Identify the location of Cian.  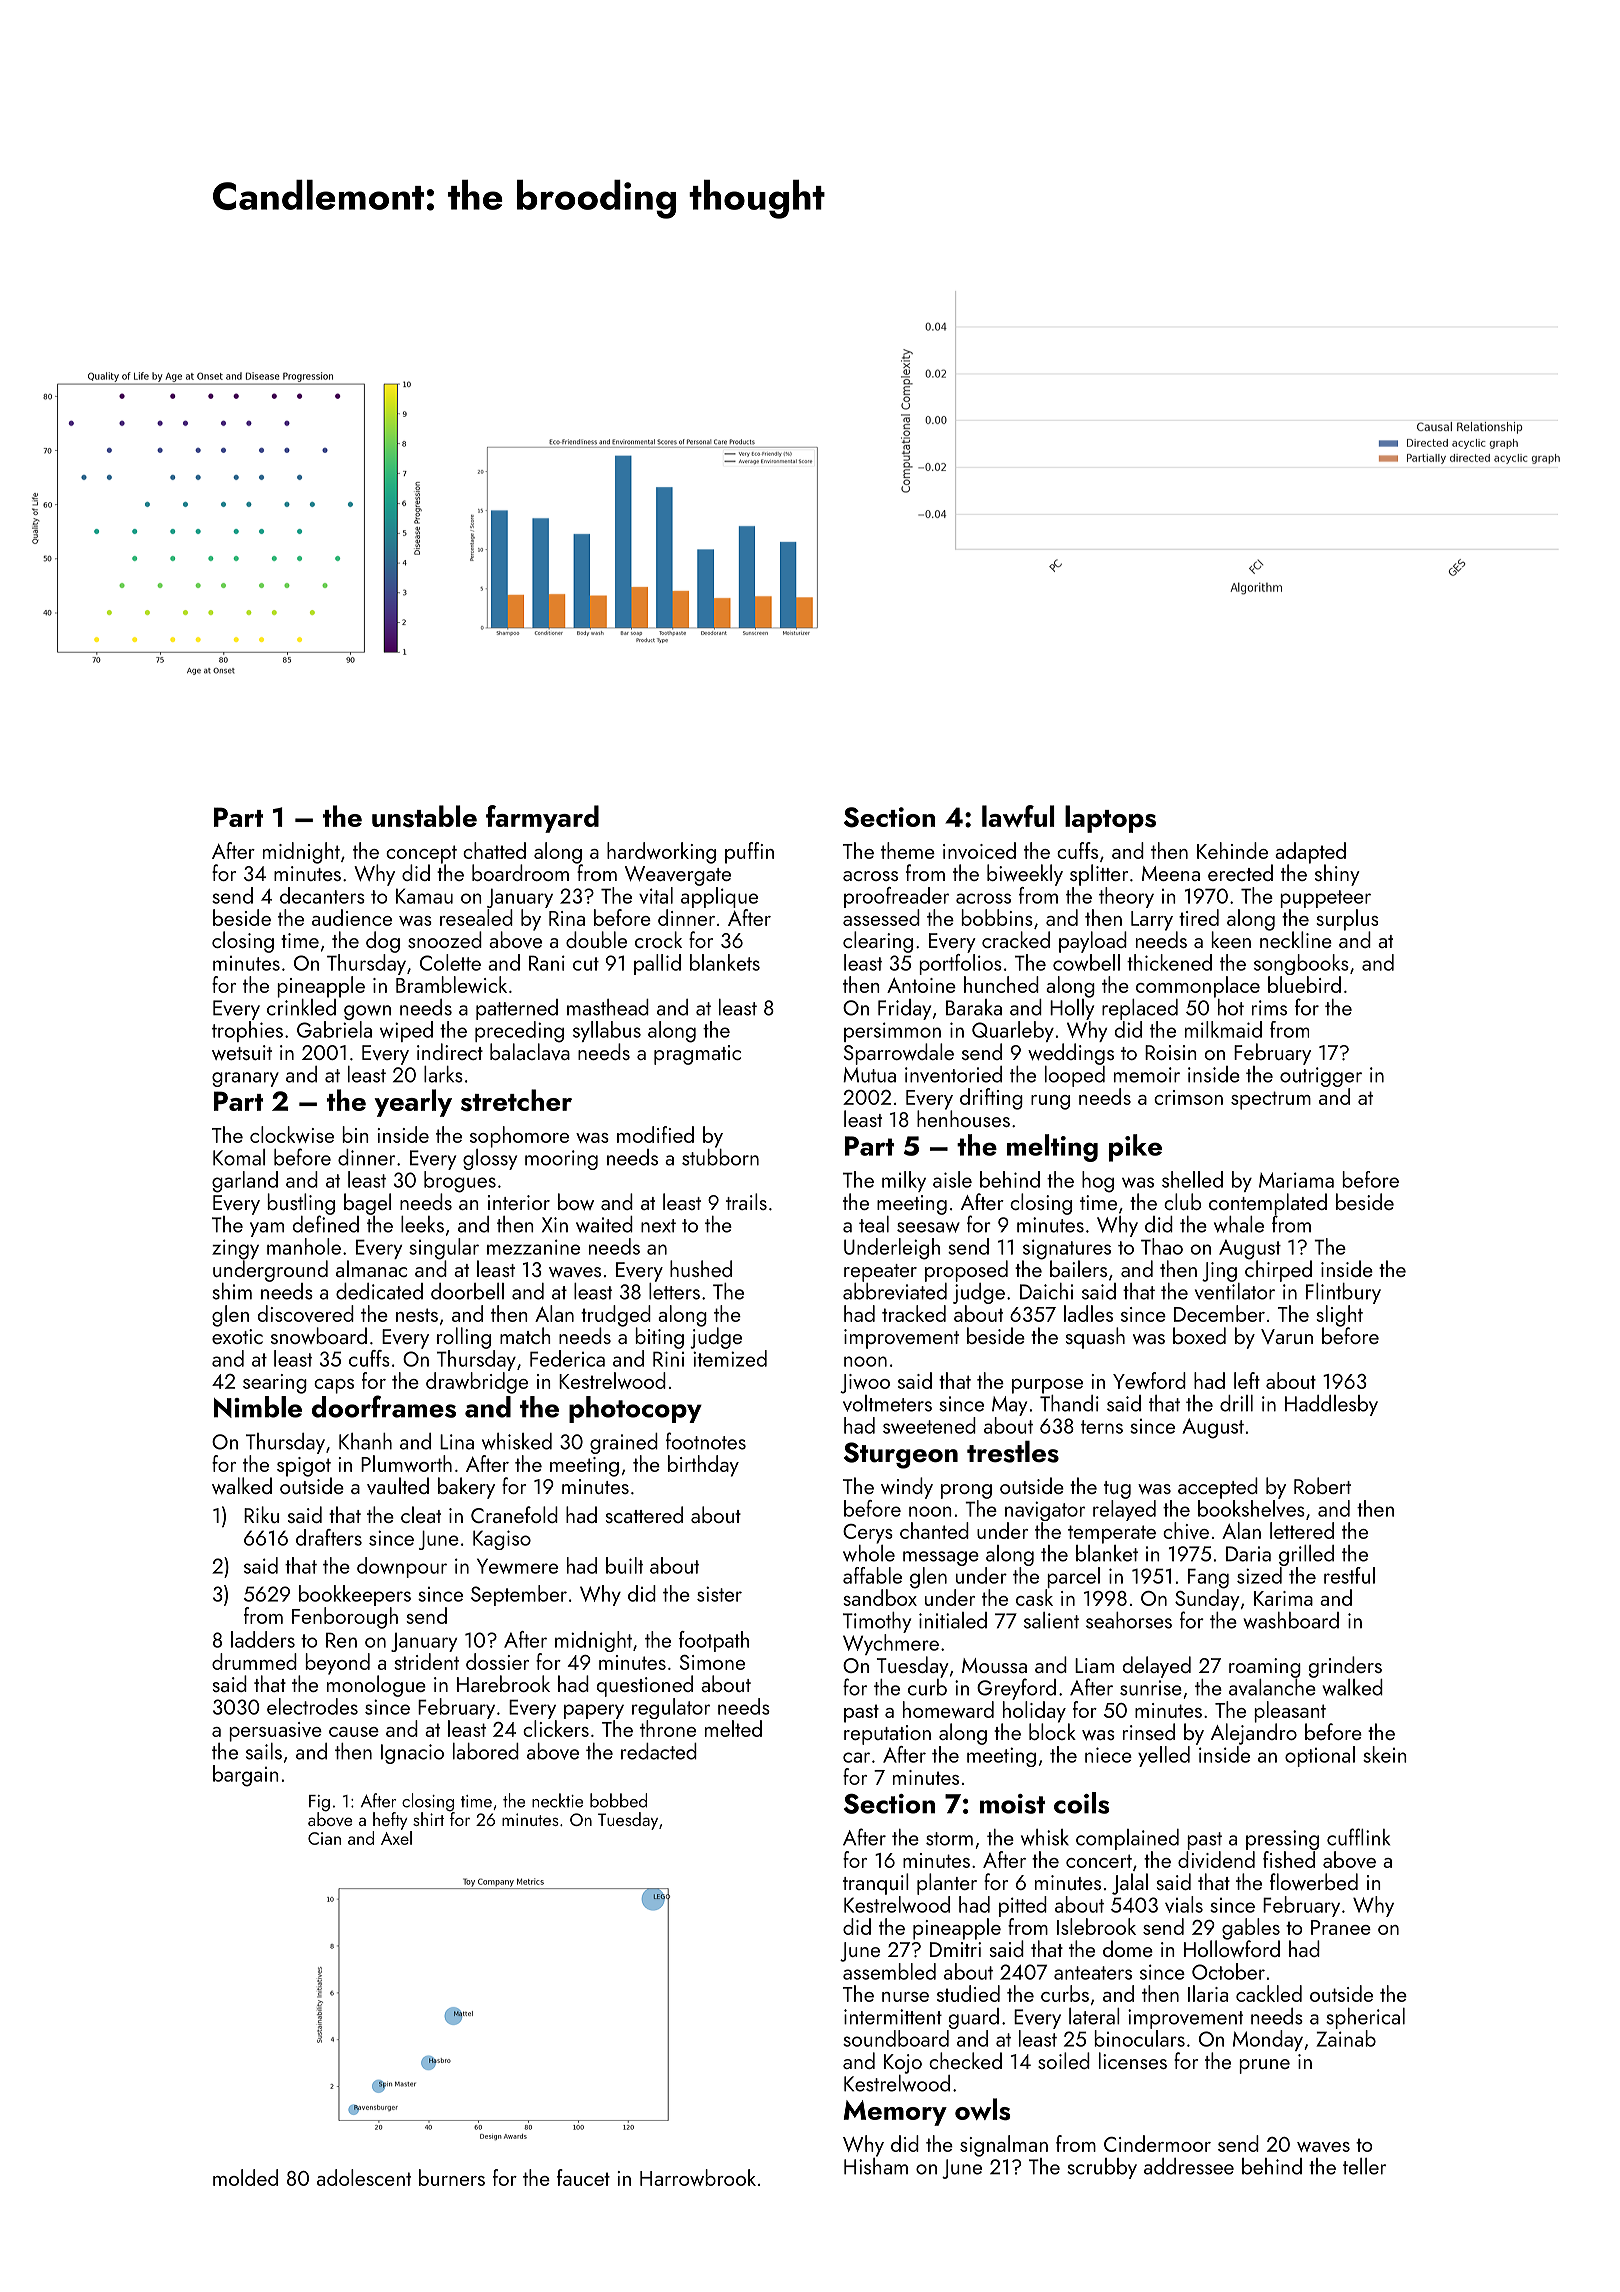
(324, 1838).
